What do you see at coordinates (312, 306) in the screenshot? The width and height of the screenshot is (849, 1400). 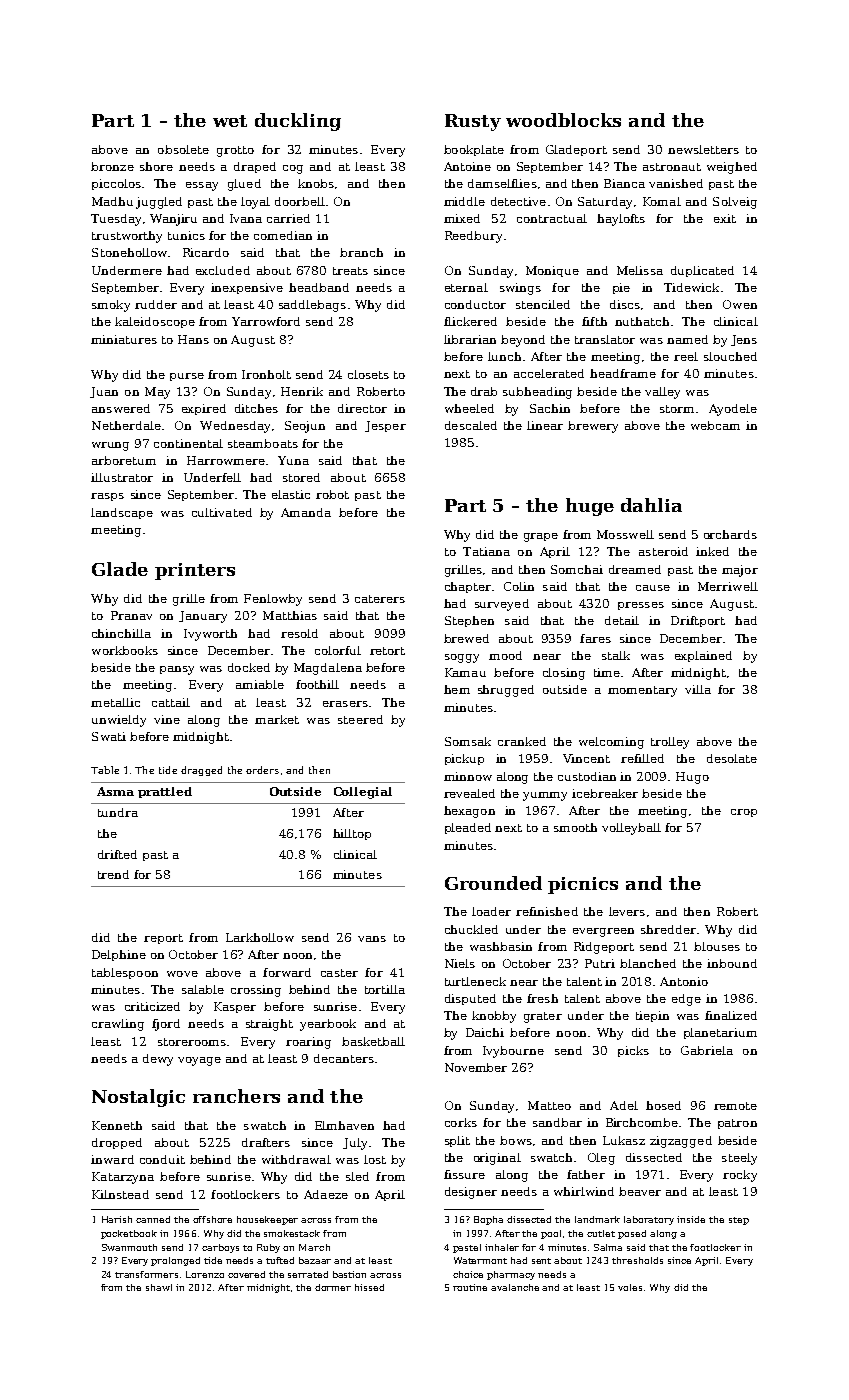 I see `saddlebags` at bounding box center [312, 306].
